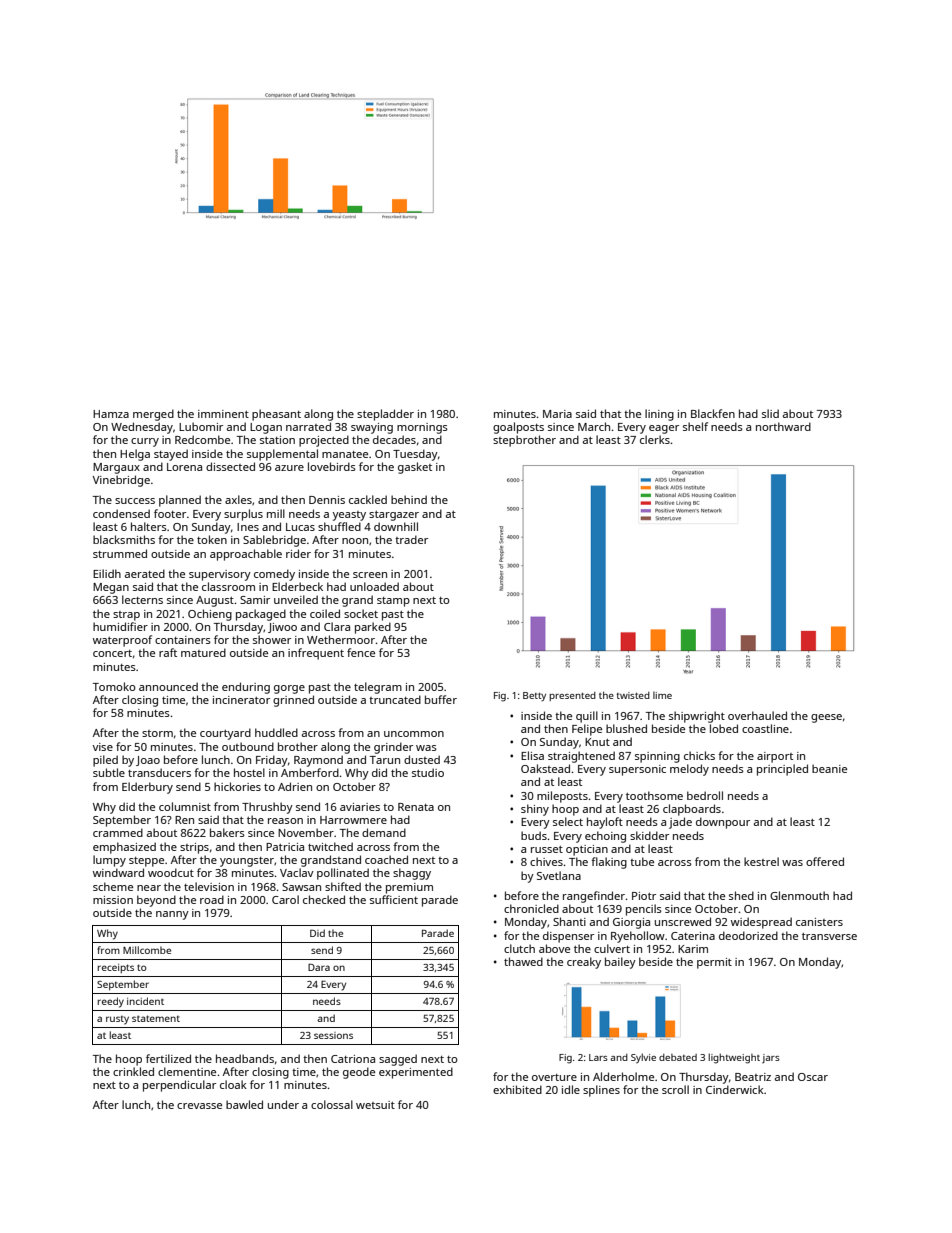 The image size is (952, 1233). I want to click on Caterina, so click(693, 936).
